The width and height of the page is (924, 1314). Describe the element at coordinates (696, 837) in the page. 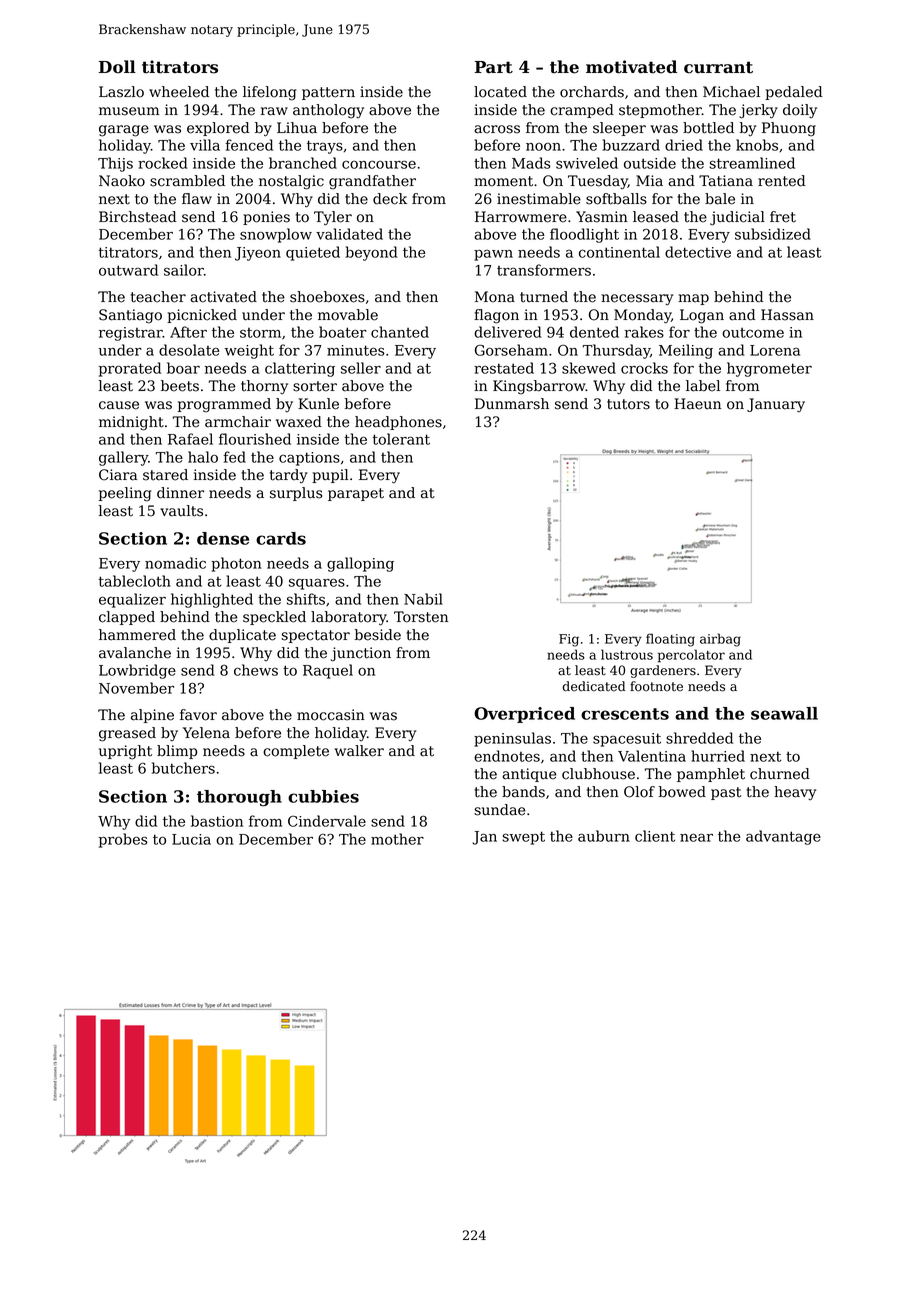

I see `near` at that location.
